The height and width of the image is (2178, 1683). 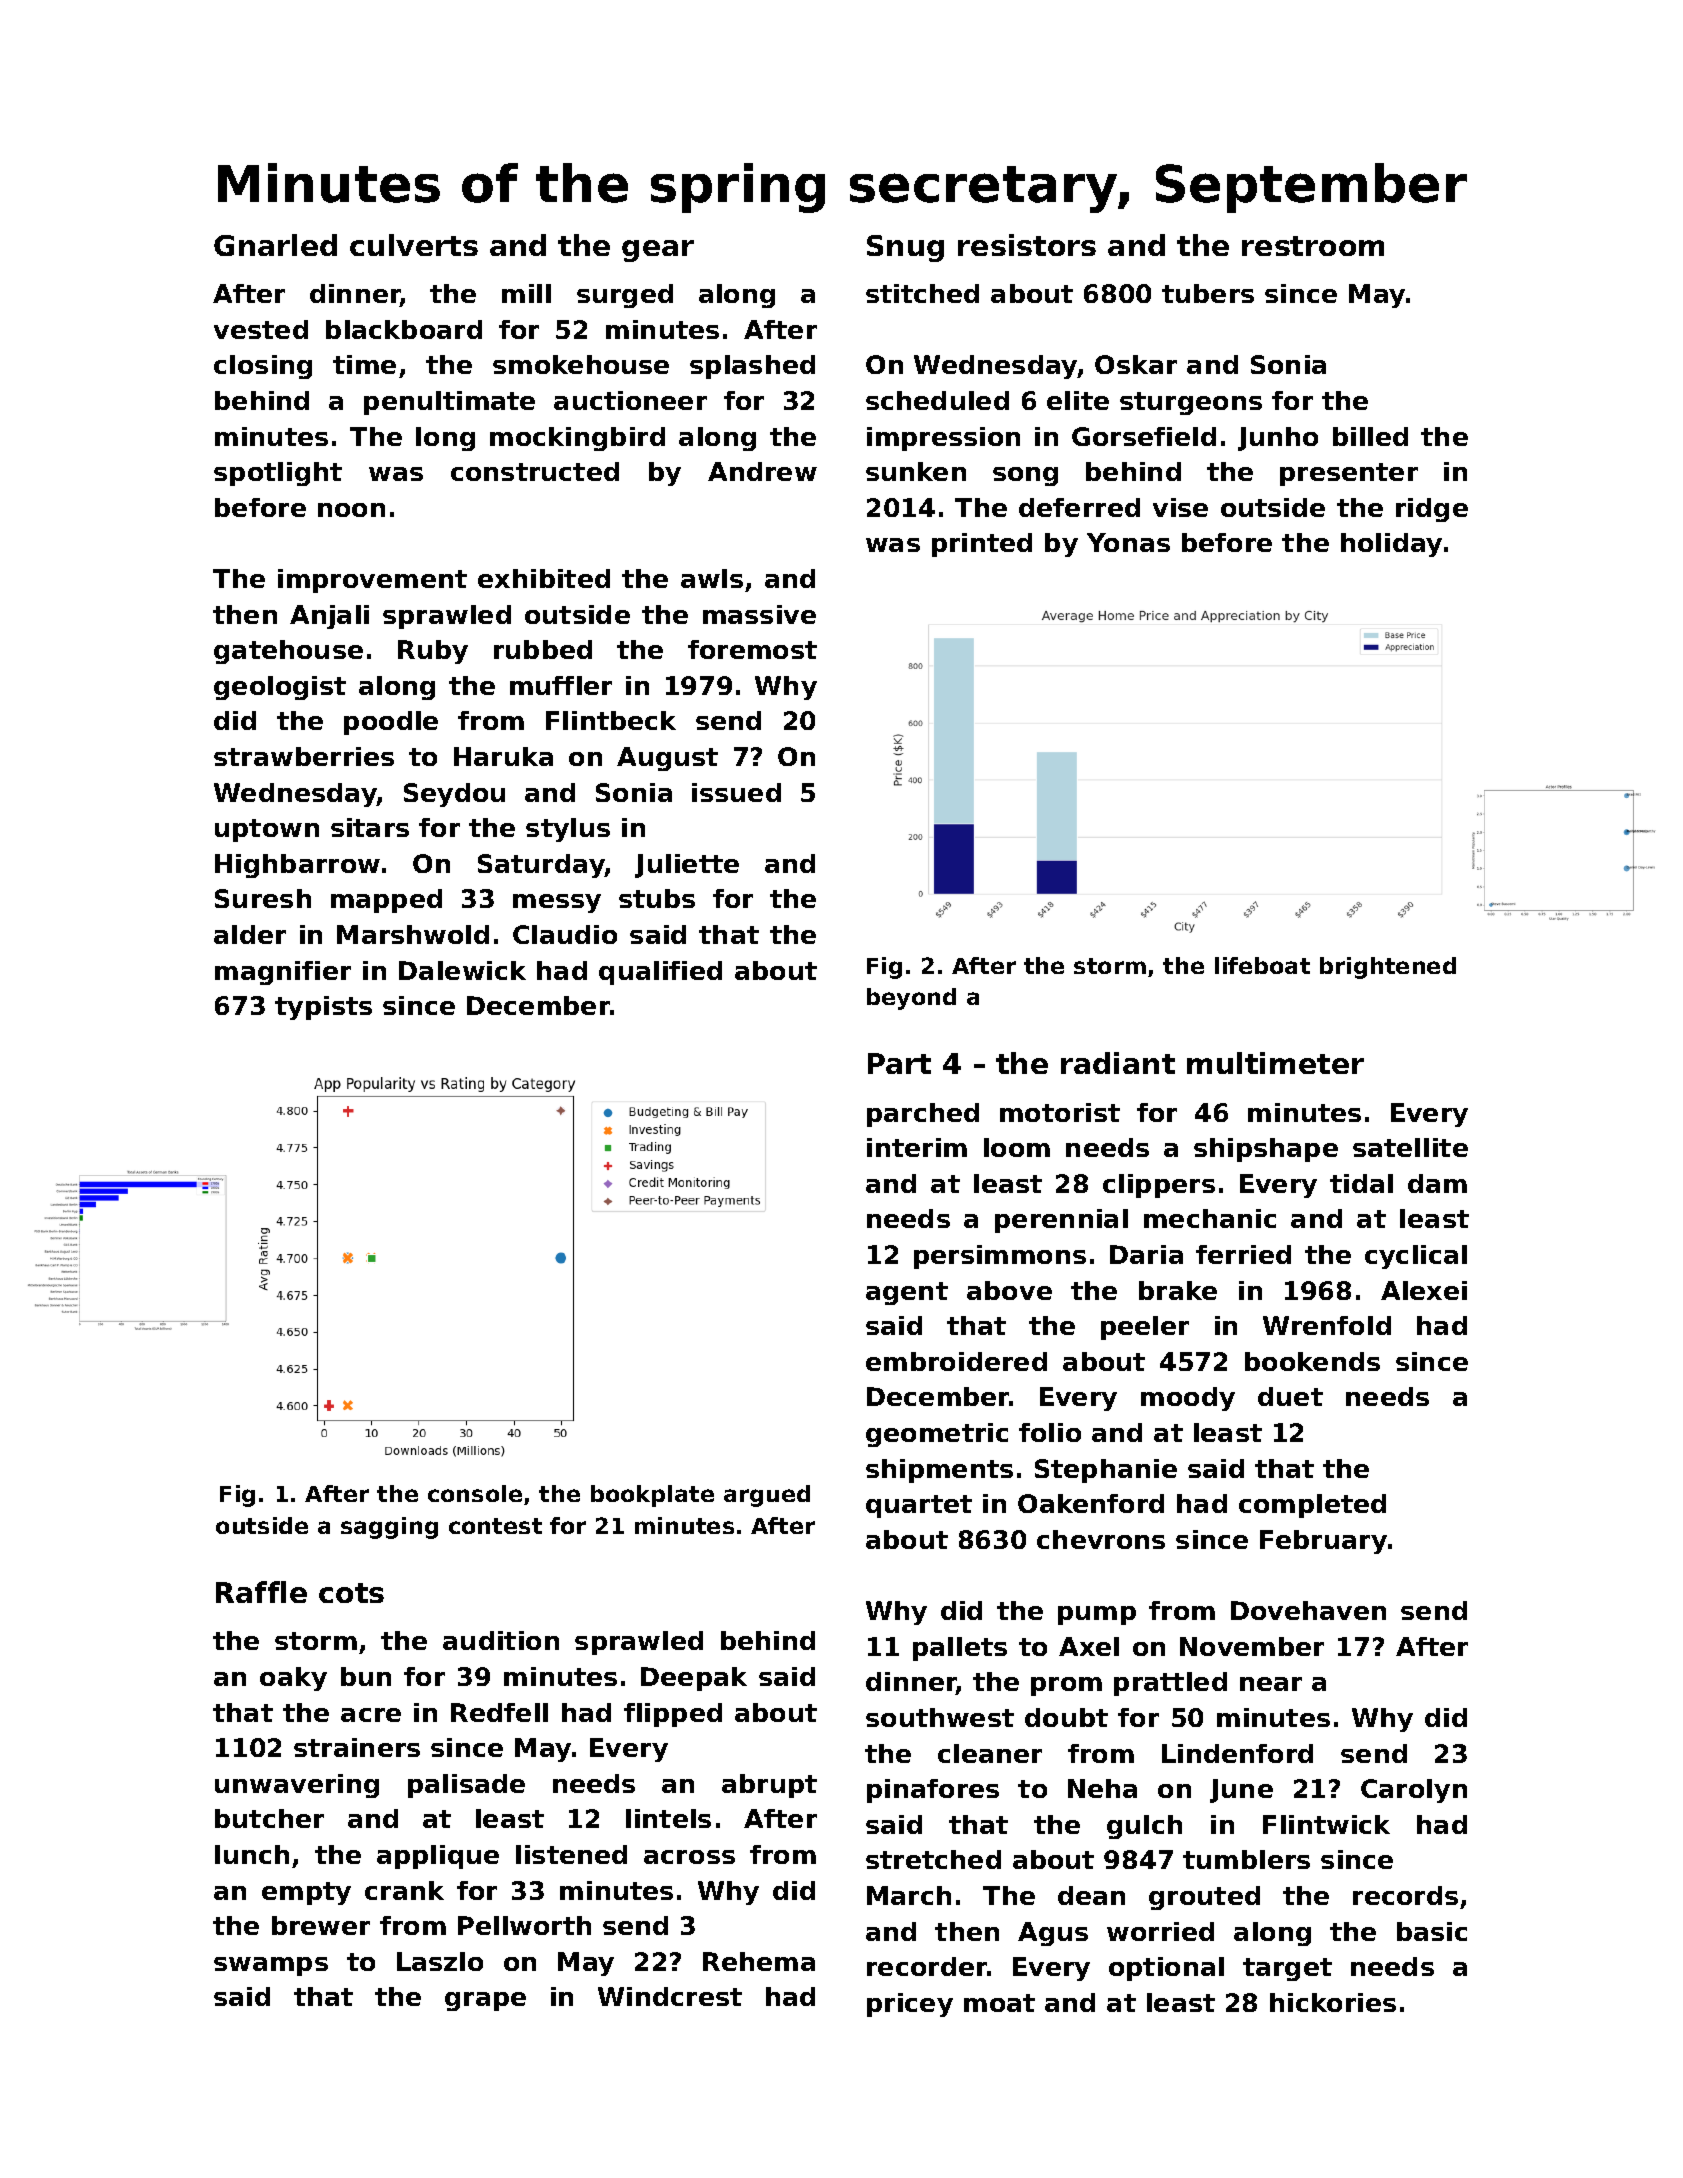 What do you see at coordinates (907, 1293) in the image?
I see `agent` at bounding box center [907, 1293].
